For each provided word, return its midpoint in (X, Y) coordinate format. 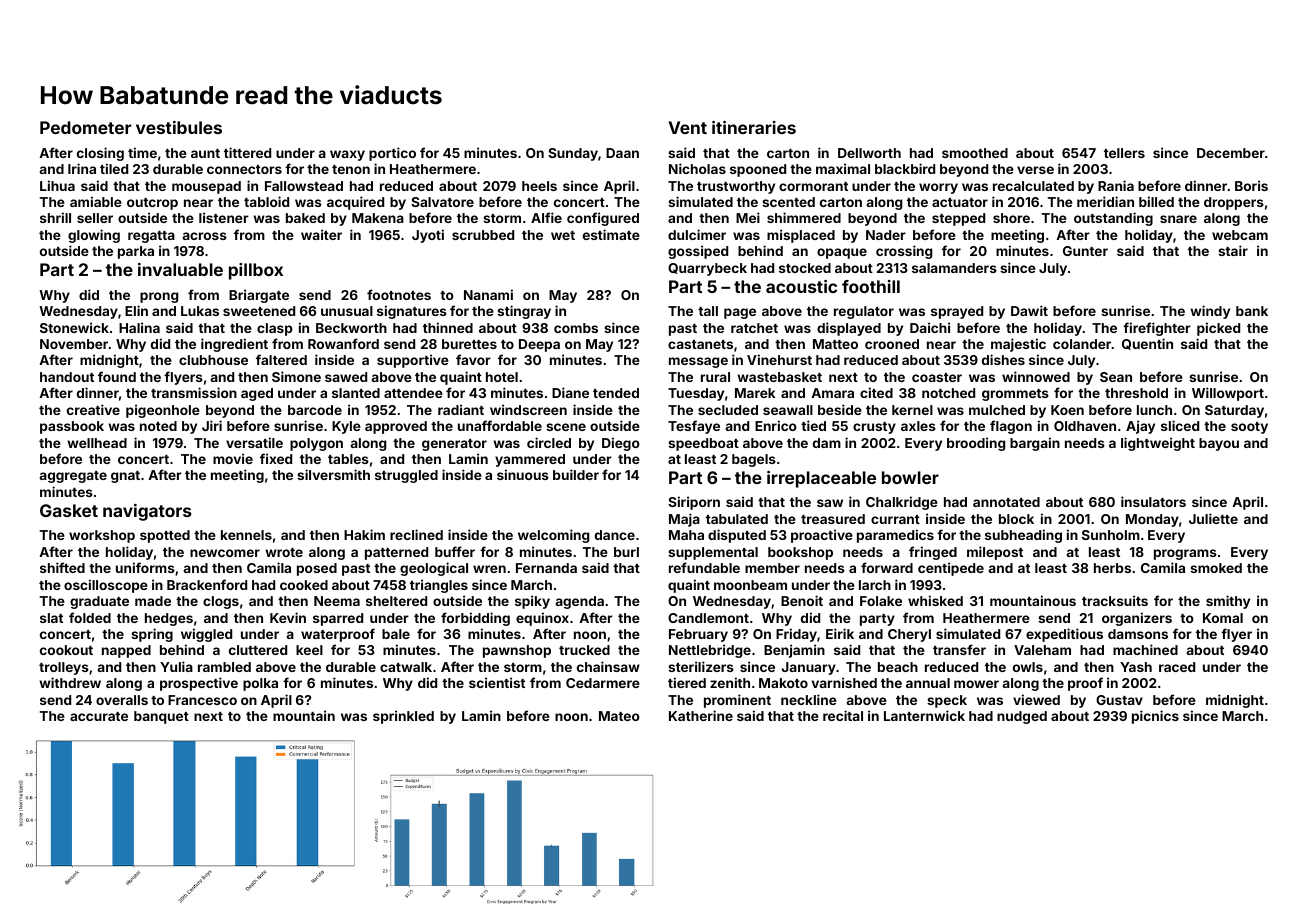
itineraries (754, 127)
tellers (1124, 153)
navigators (147, 512)
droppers (1234, 203)
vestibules (179, 127)
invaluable (180, 269)
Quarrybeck (707, 269)
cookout (66, 650)
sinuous (523, 474)
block (1016, 519)
